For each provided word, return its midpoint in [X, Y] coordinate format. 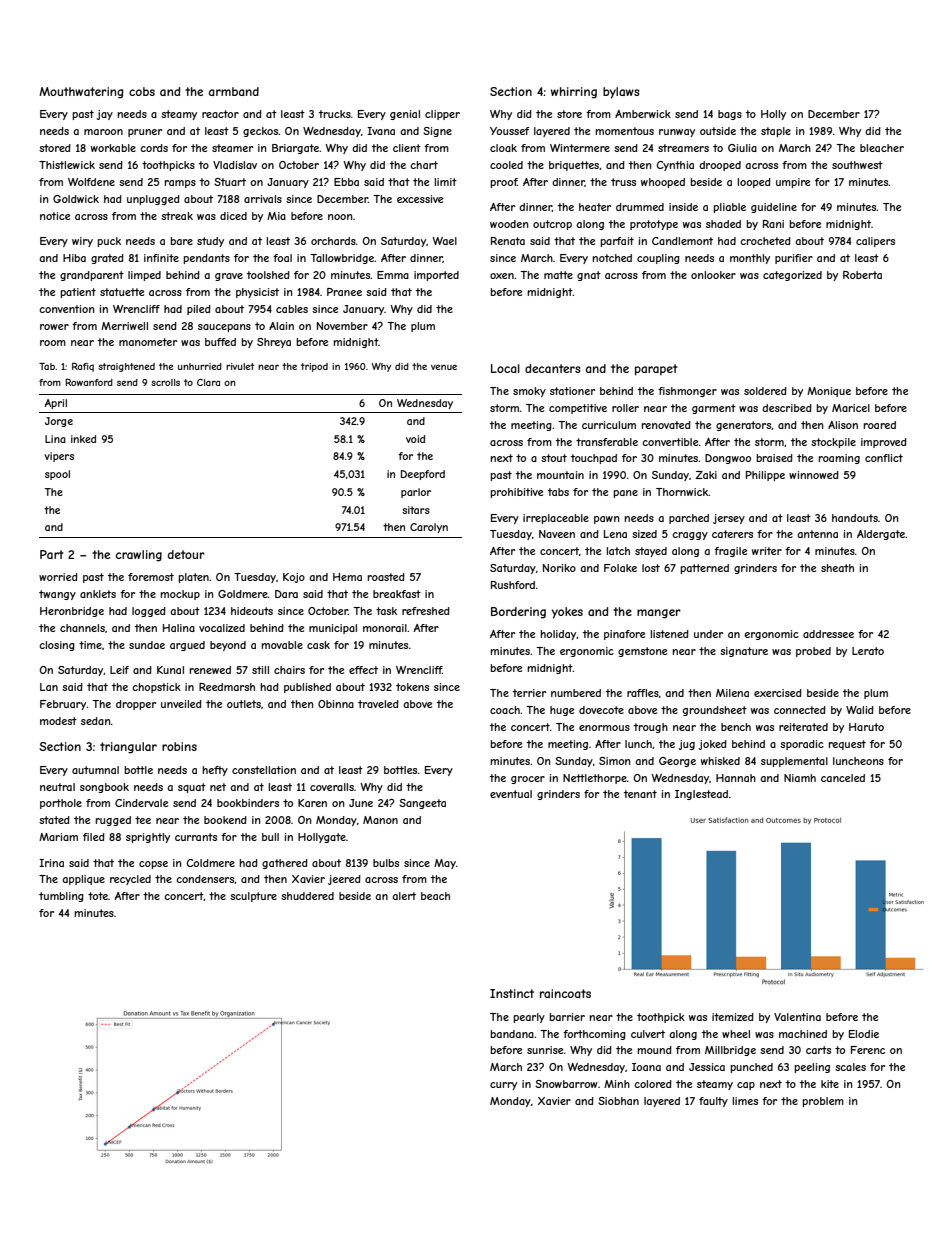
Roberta [862, 275]
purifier [794, 259]
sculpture [253, 897]
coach [505, 710]
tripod [314, 367]
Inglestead [701, 795]
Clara [208, 382]
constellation [264, 770]
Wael [444, 241]
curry [503, 1086]
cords [154, 148]
